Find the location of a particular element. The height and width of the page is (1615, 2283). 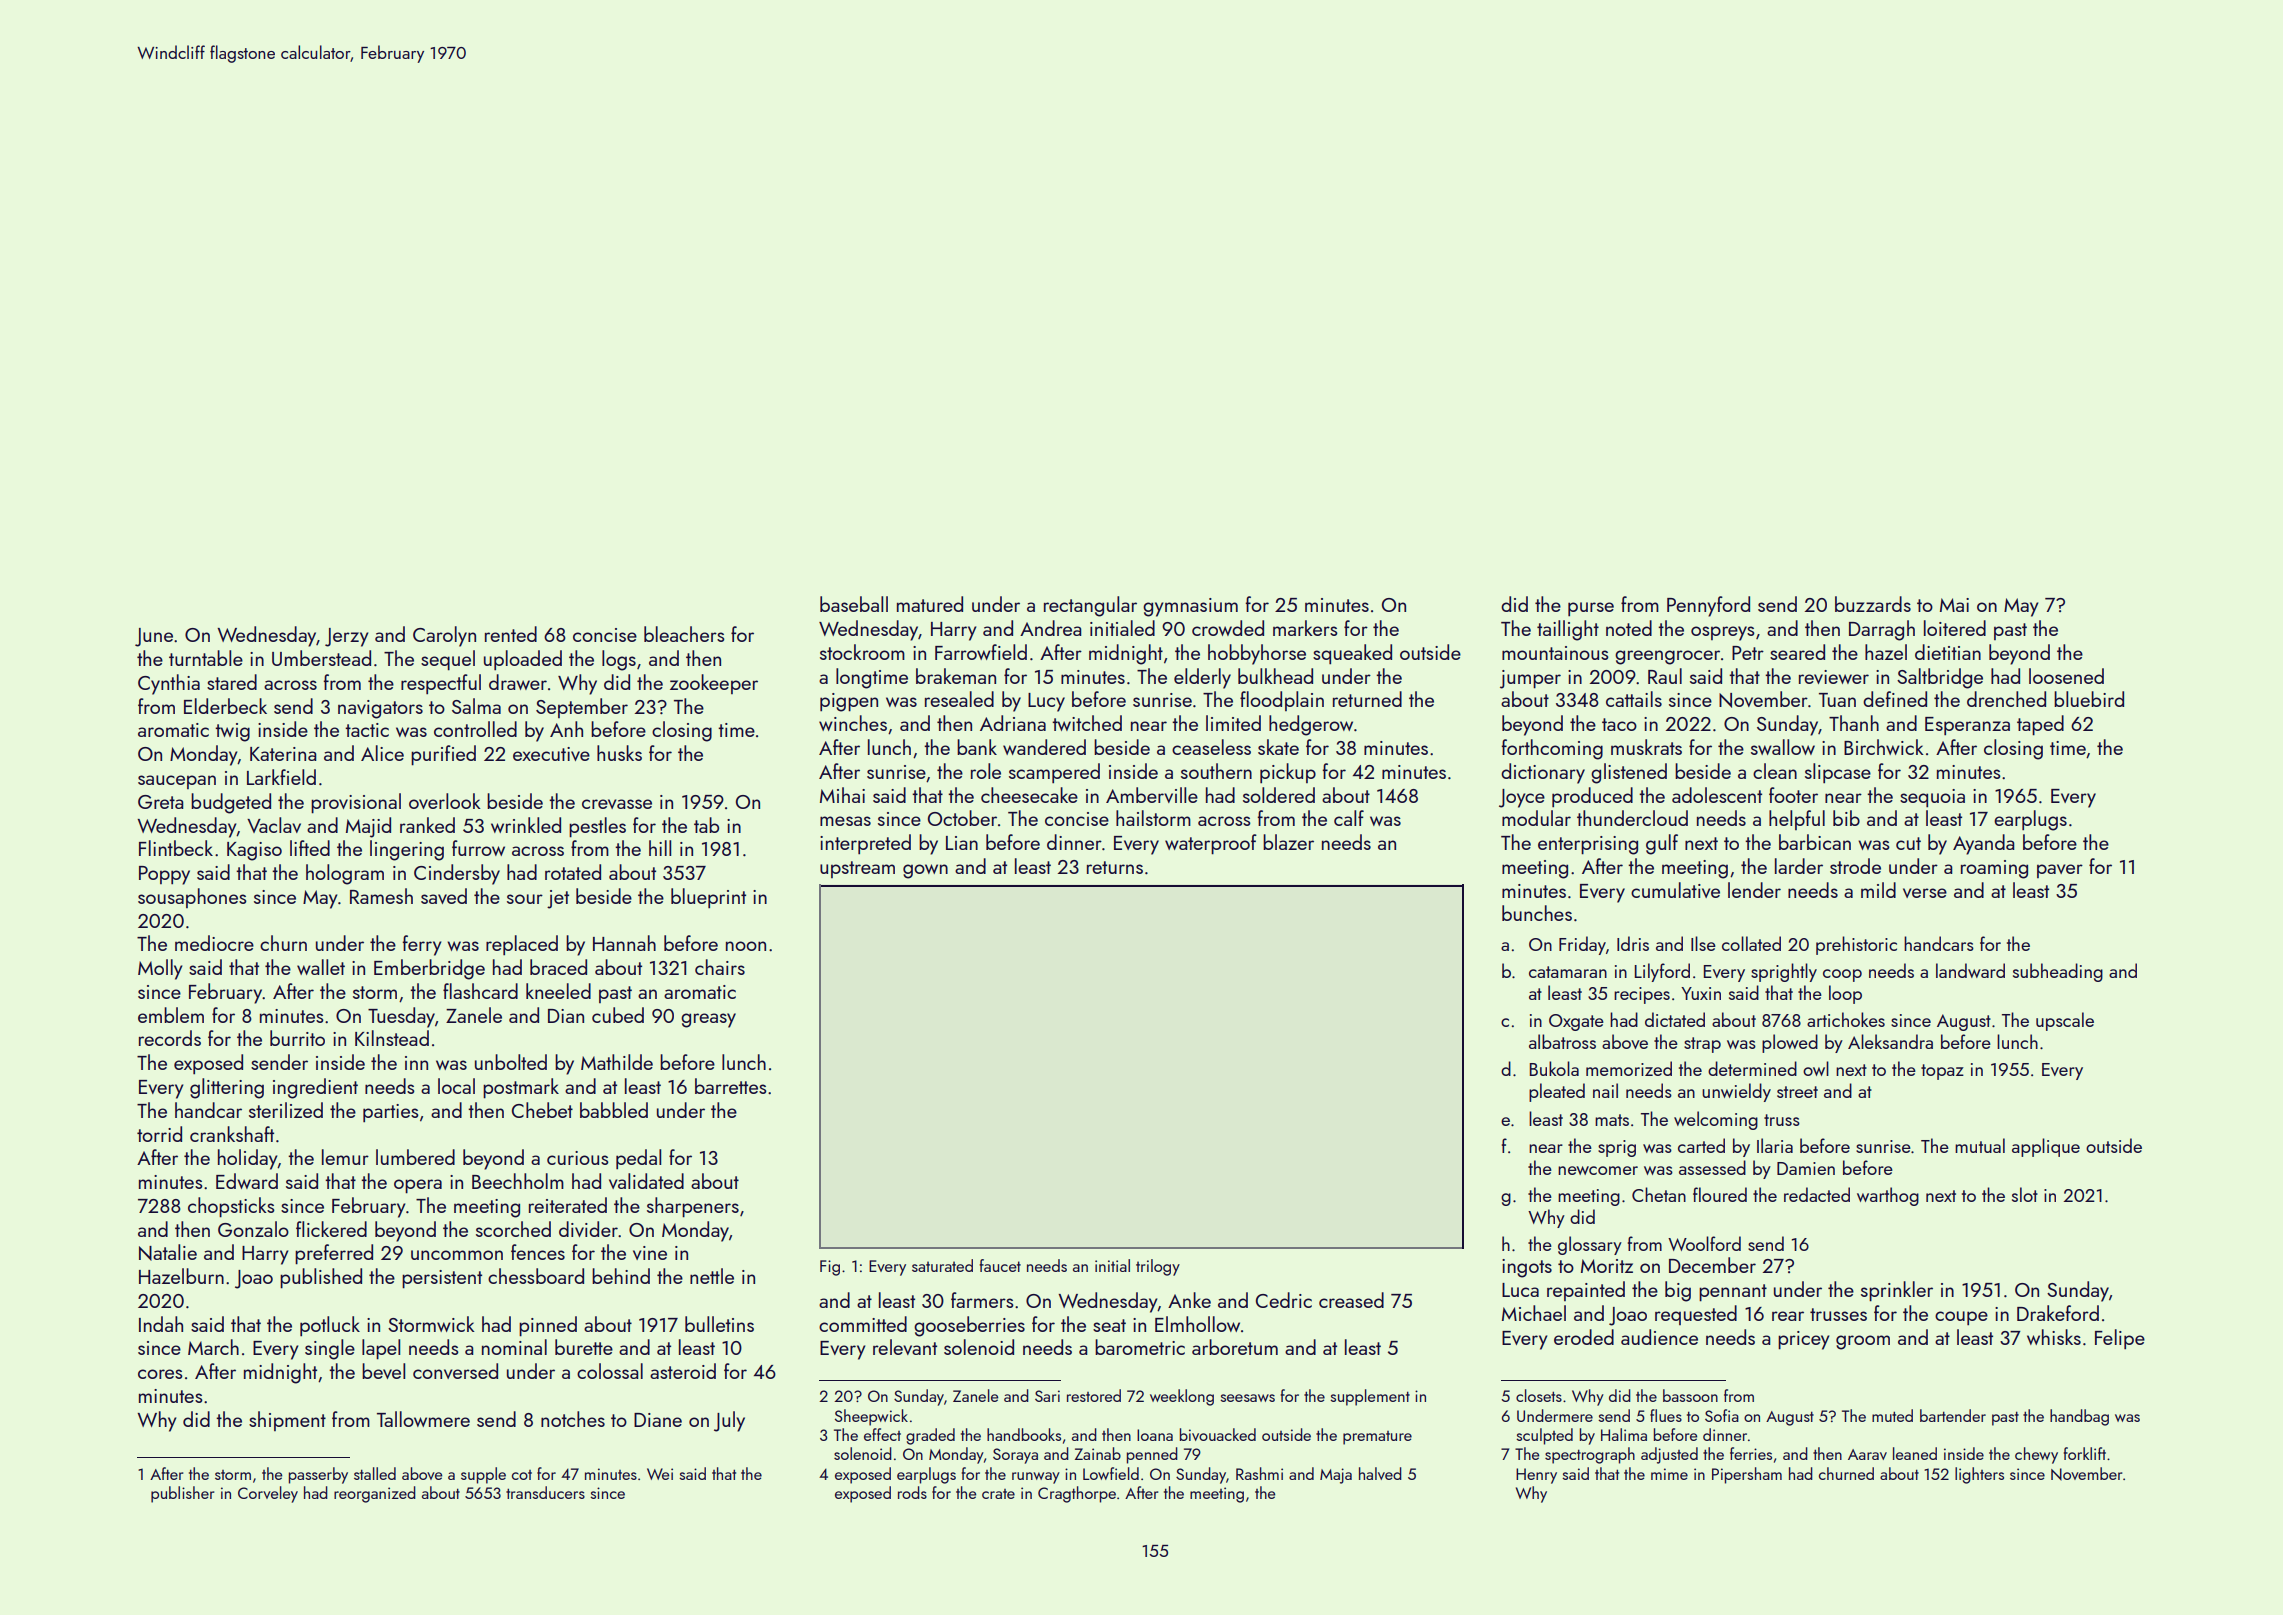

pleated is located at coordinates (1557, 1092).
